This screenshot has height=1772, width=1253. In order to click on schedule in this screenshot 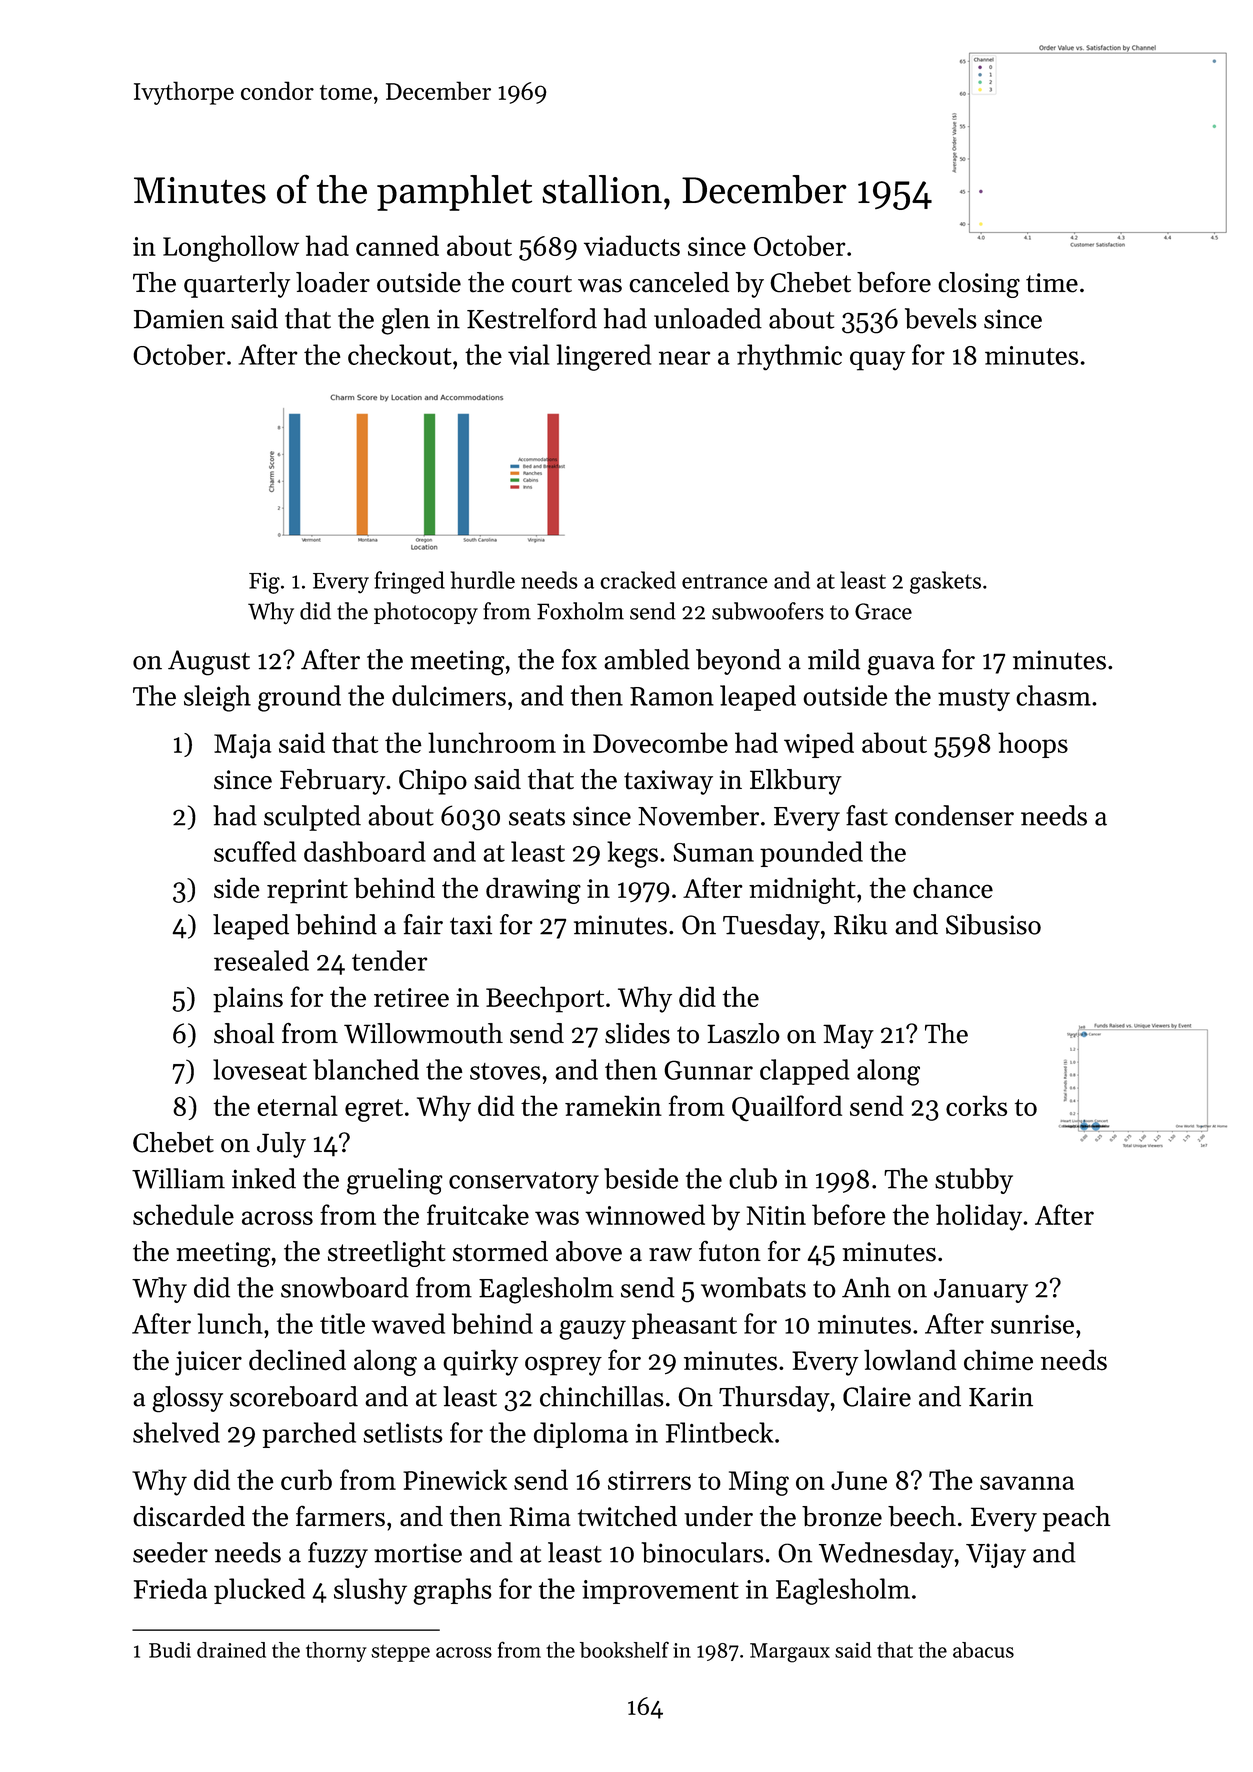, I will do `click(183, 1214)`.
